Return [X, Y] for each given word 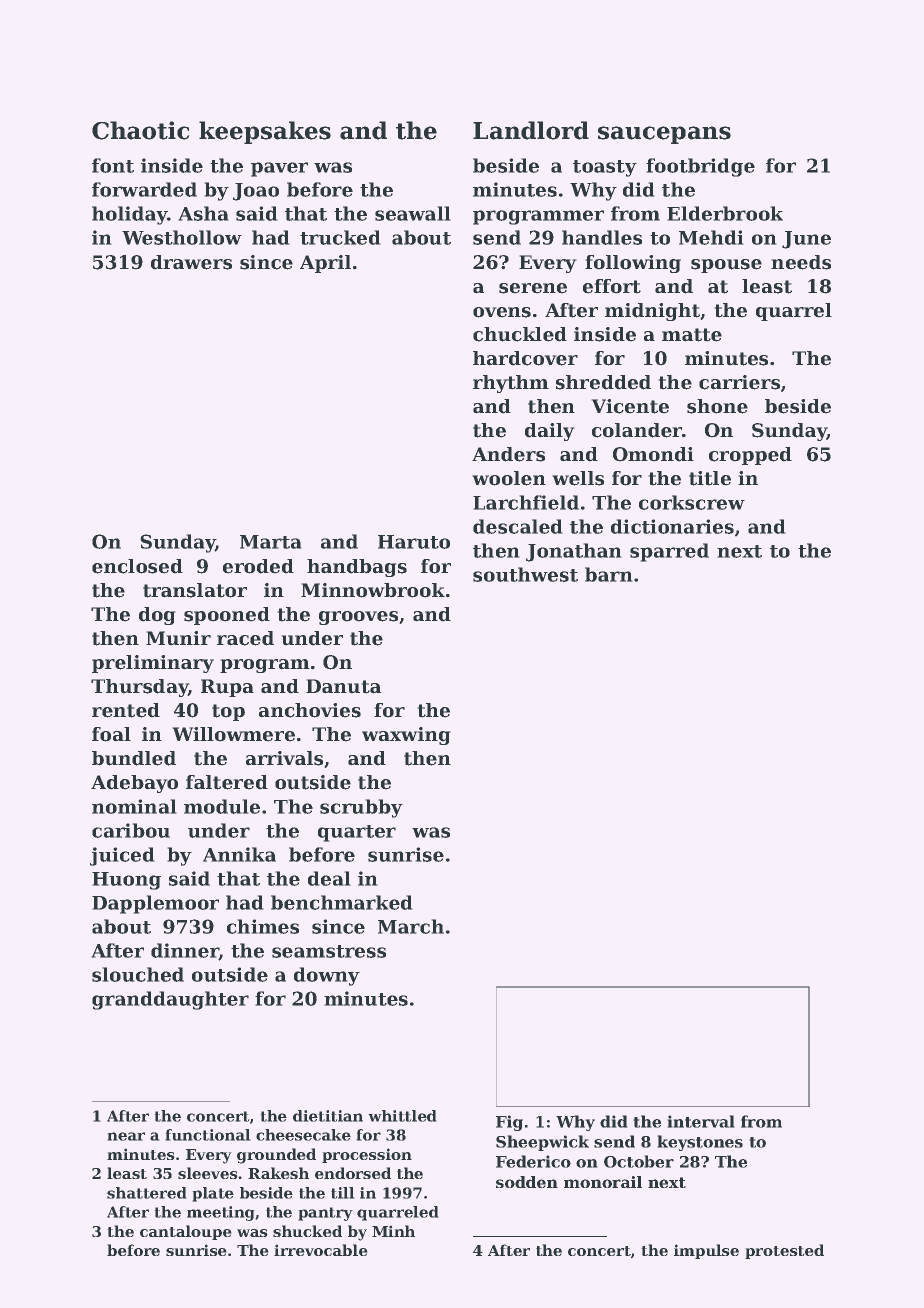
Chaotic [140, 130]
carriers [739, 382]
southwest [525, 574]
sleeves [207, 1173]
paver [279, 169]
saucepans [664, 135]
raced [245, 638]
